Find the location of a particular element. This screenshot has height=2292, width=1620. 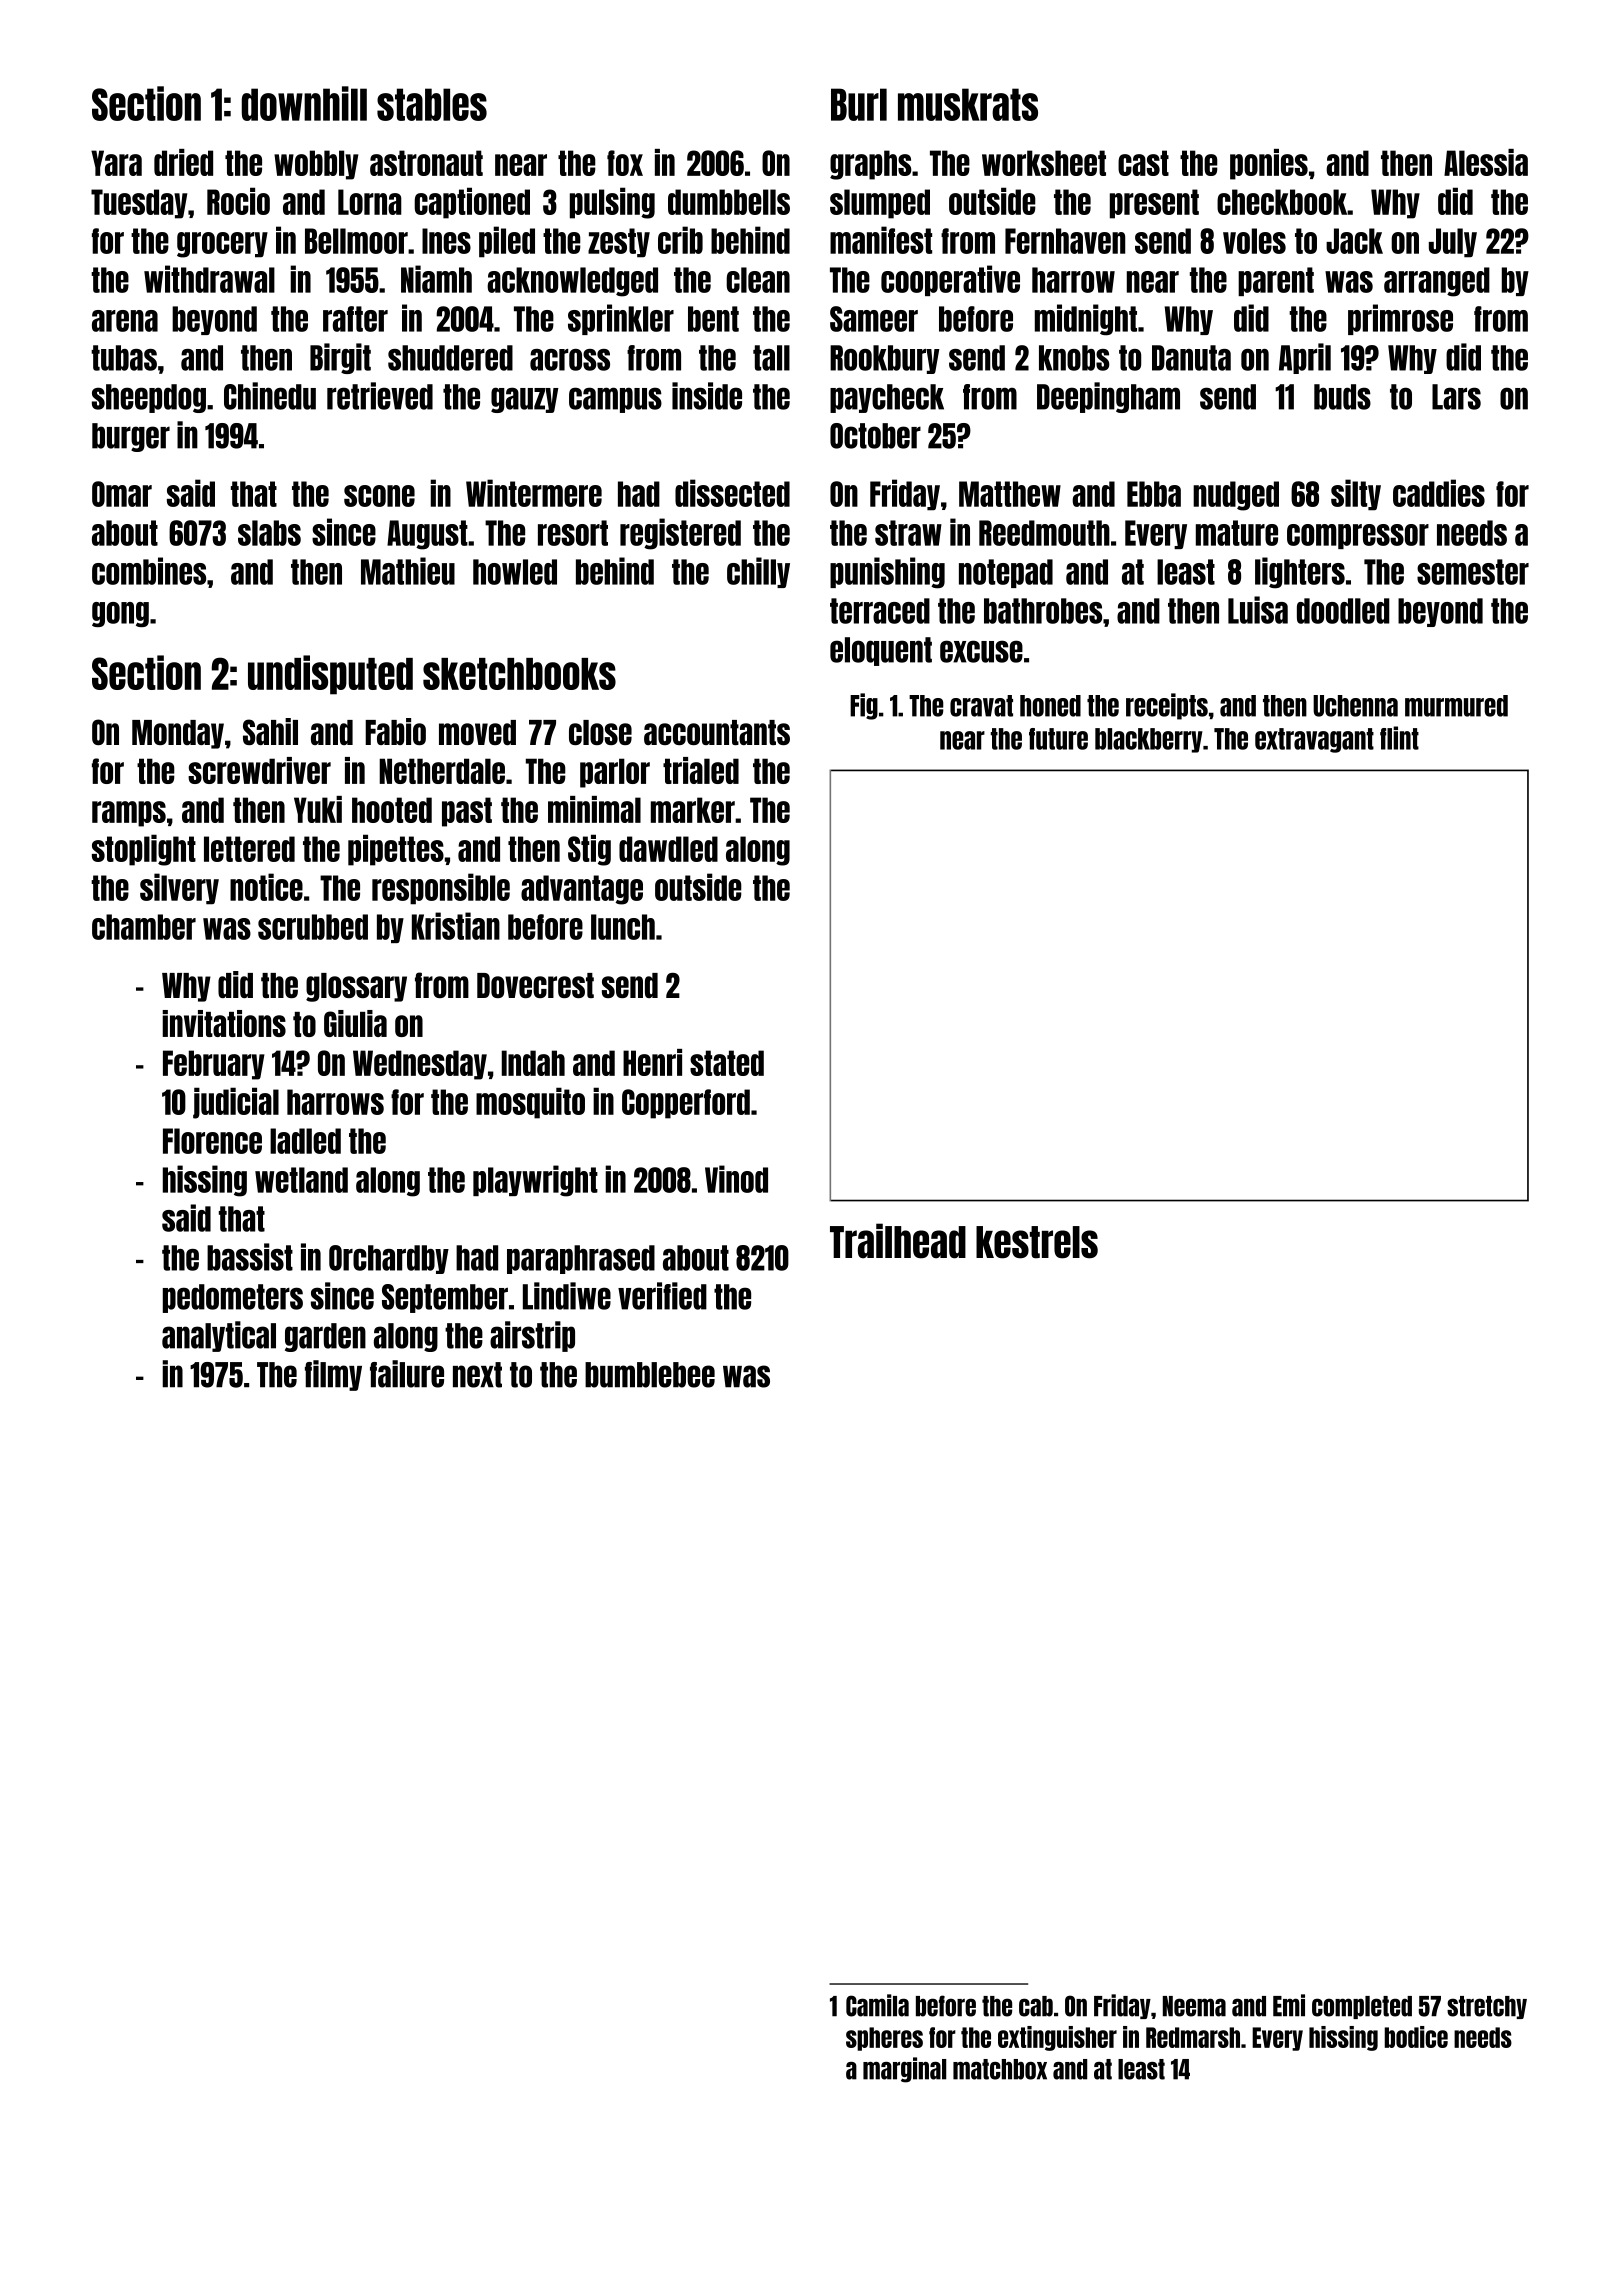

Wednesday is located at coordinates (420, 1065).
